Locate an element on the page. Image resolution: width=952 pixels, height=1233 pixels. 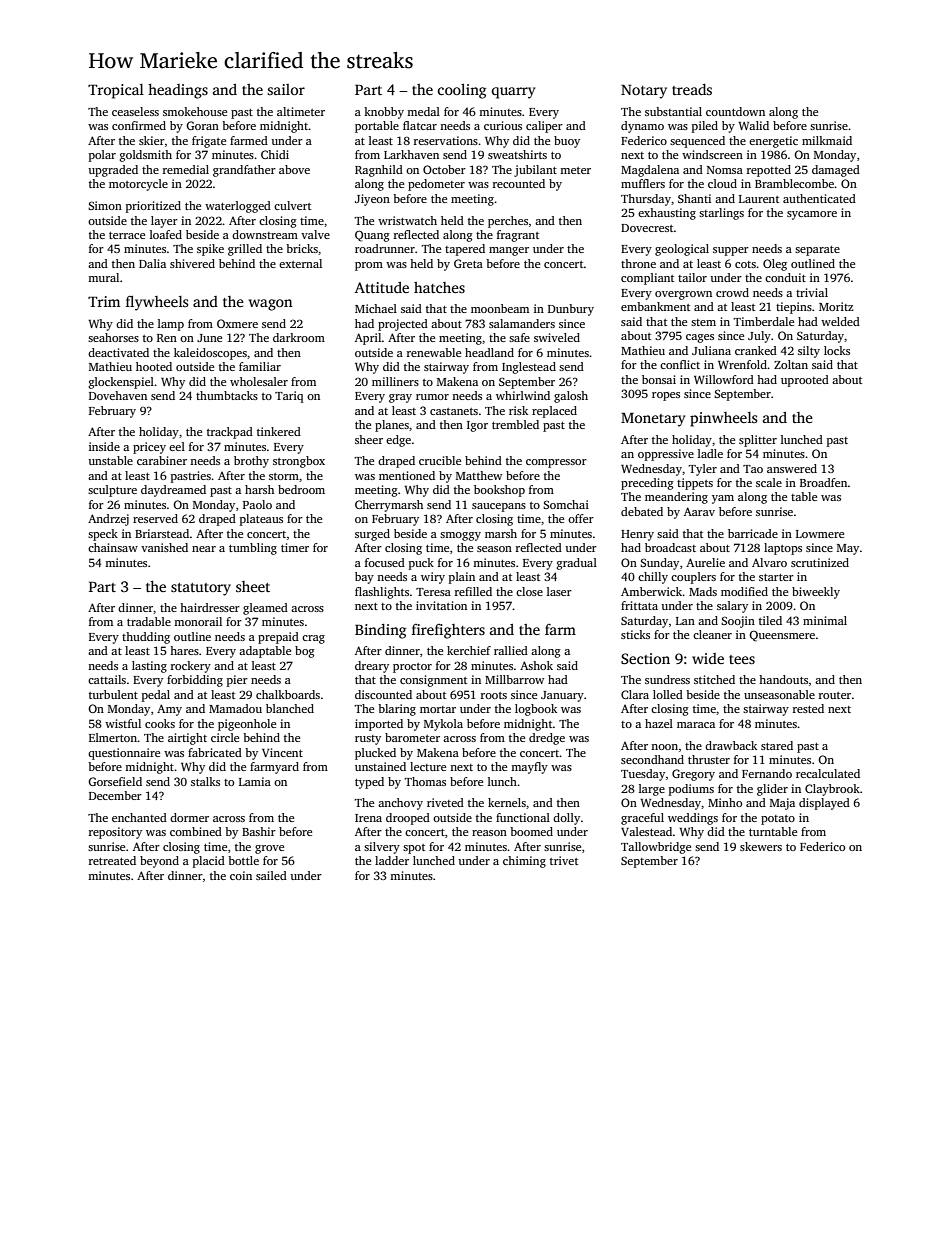
swiveled is located at coordinates (557, 337).
